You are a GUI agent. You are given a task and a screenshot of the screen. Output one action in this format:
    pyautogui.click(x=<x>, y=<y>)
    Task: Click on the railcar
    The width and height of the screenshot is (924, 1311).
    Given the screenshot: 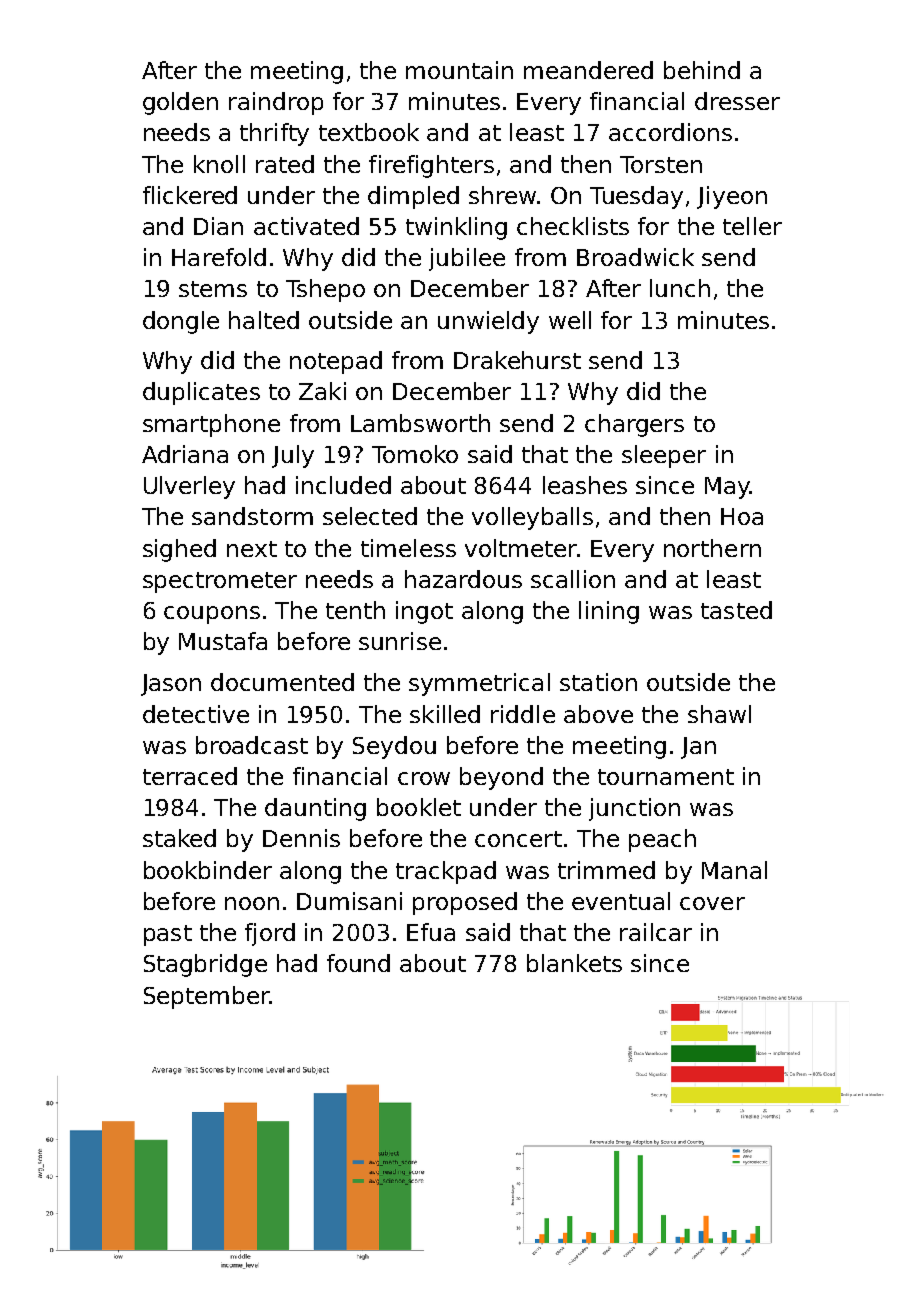 What is the action you would take?
    pyautogui.click(x=656, y=932)
